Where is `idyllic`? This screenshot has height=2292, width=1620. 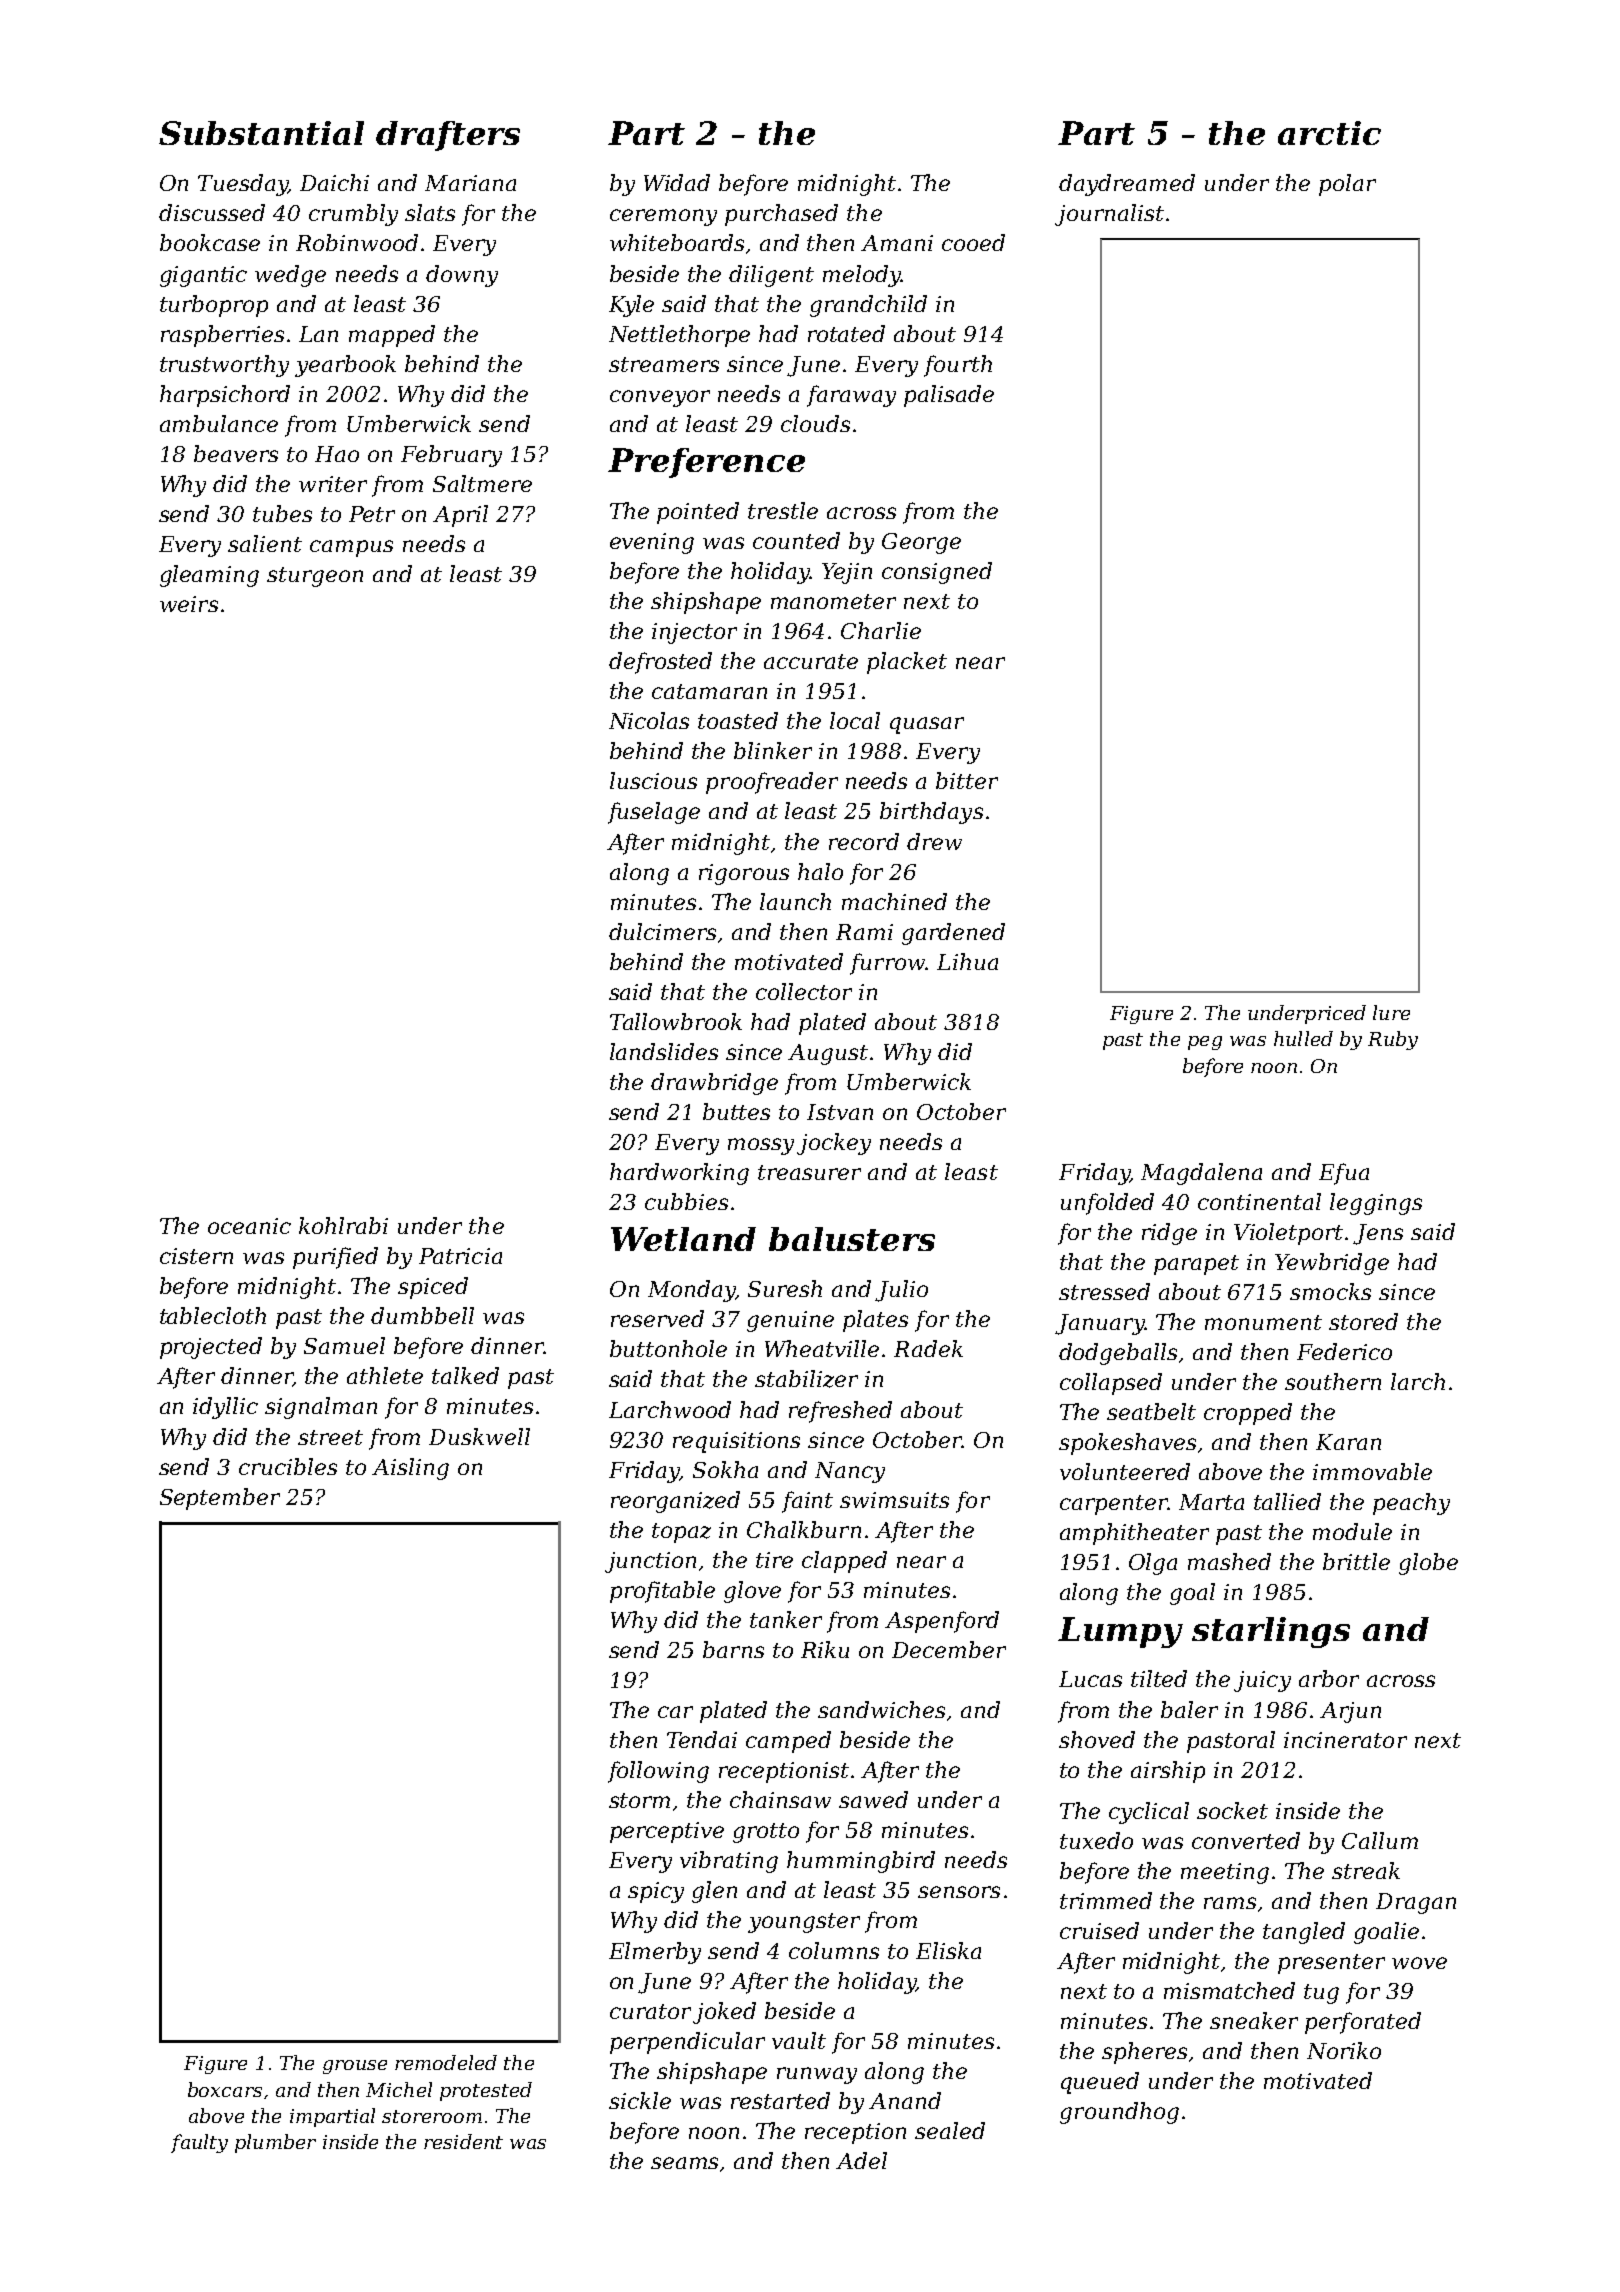 idyllic is located at coordinates (225, 1408).
